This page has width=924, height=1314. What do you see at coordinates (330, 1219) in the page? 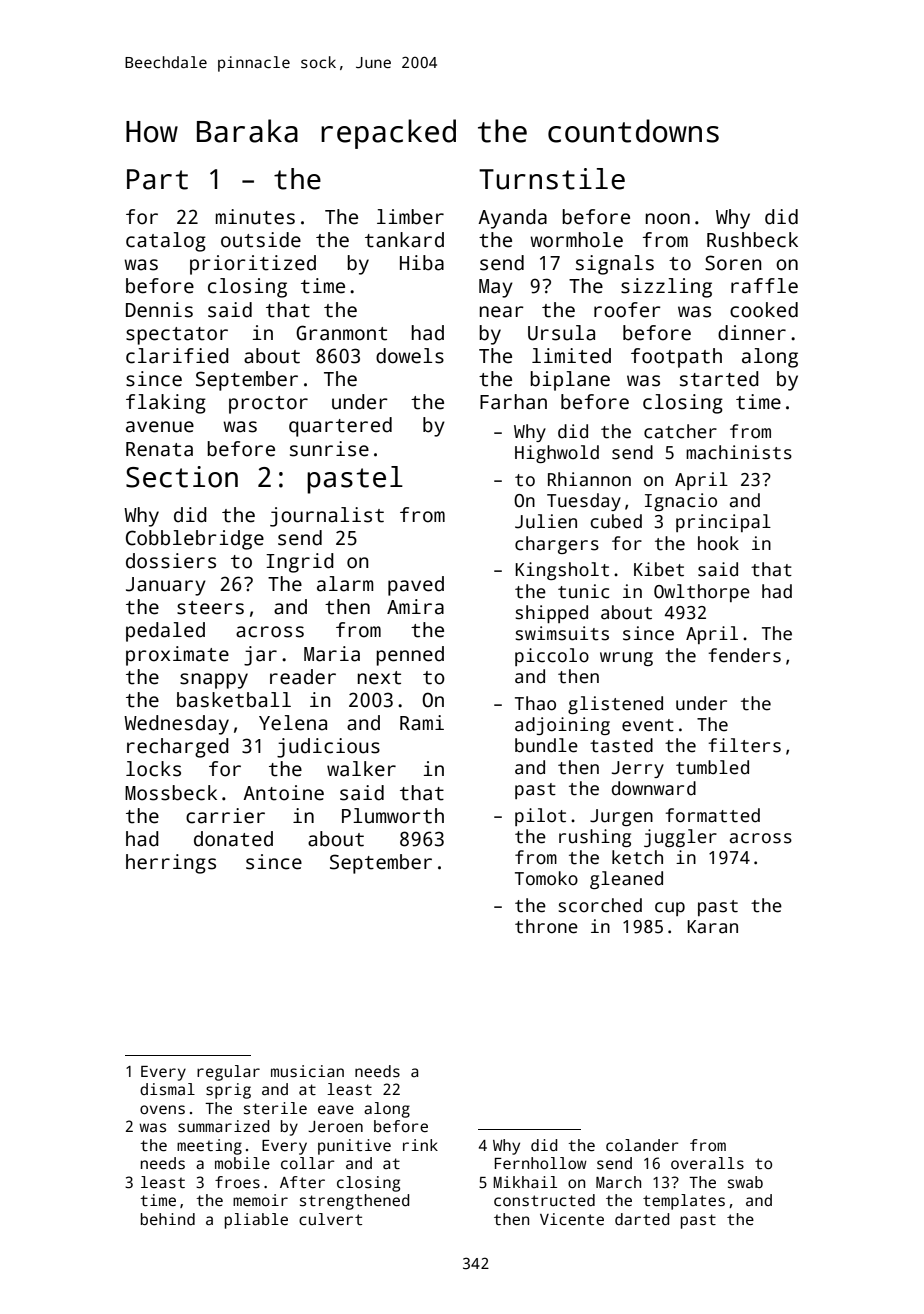
I see `culvert` at bounding box center [330, 1219].
